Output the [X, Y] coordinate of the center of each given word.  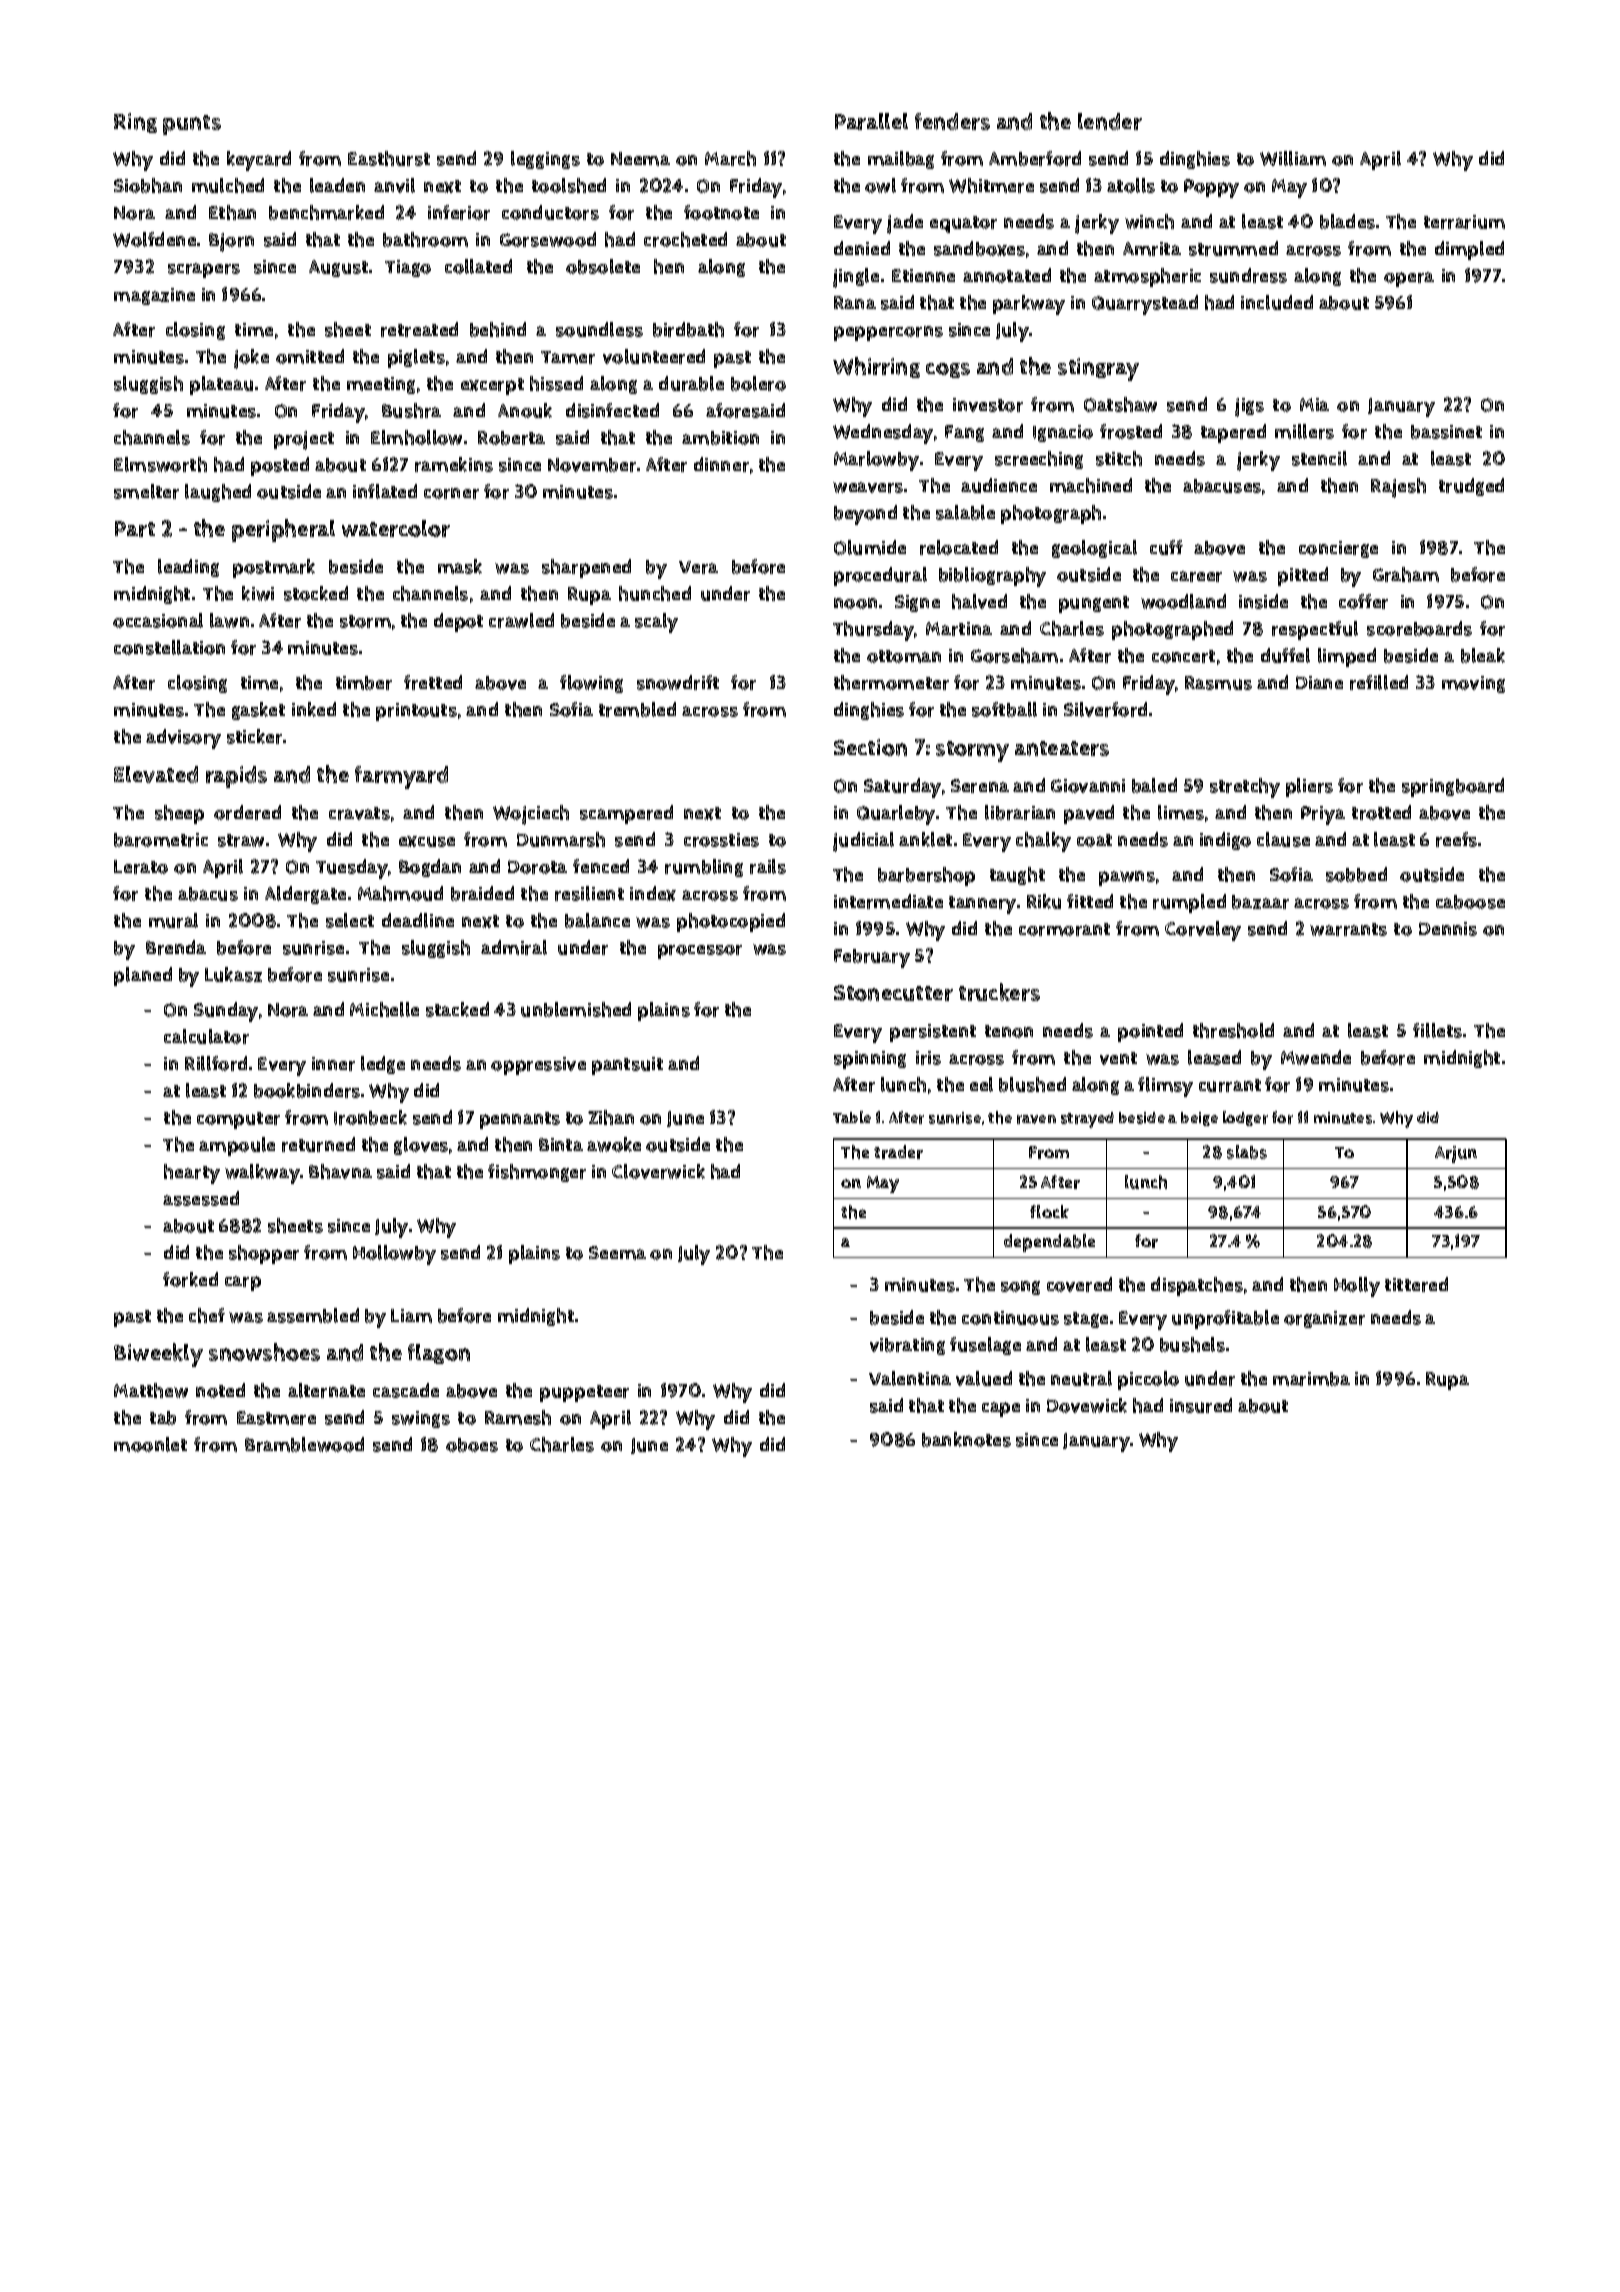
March [730, 158]
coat [1094, 840]
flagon [439, 1354]
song [1020, 1288]
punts [192, 125]
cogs [948, 370]
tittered [1416, 1284]
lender [1110, 121]
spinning [870, 1060]
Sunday [226, 1012]
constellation [169, 647]
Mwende [1316, 1057]
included [1277, 302]
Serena [980, 786]
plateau [221, 385]
